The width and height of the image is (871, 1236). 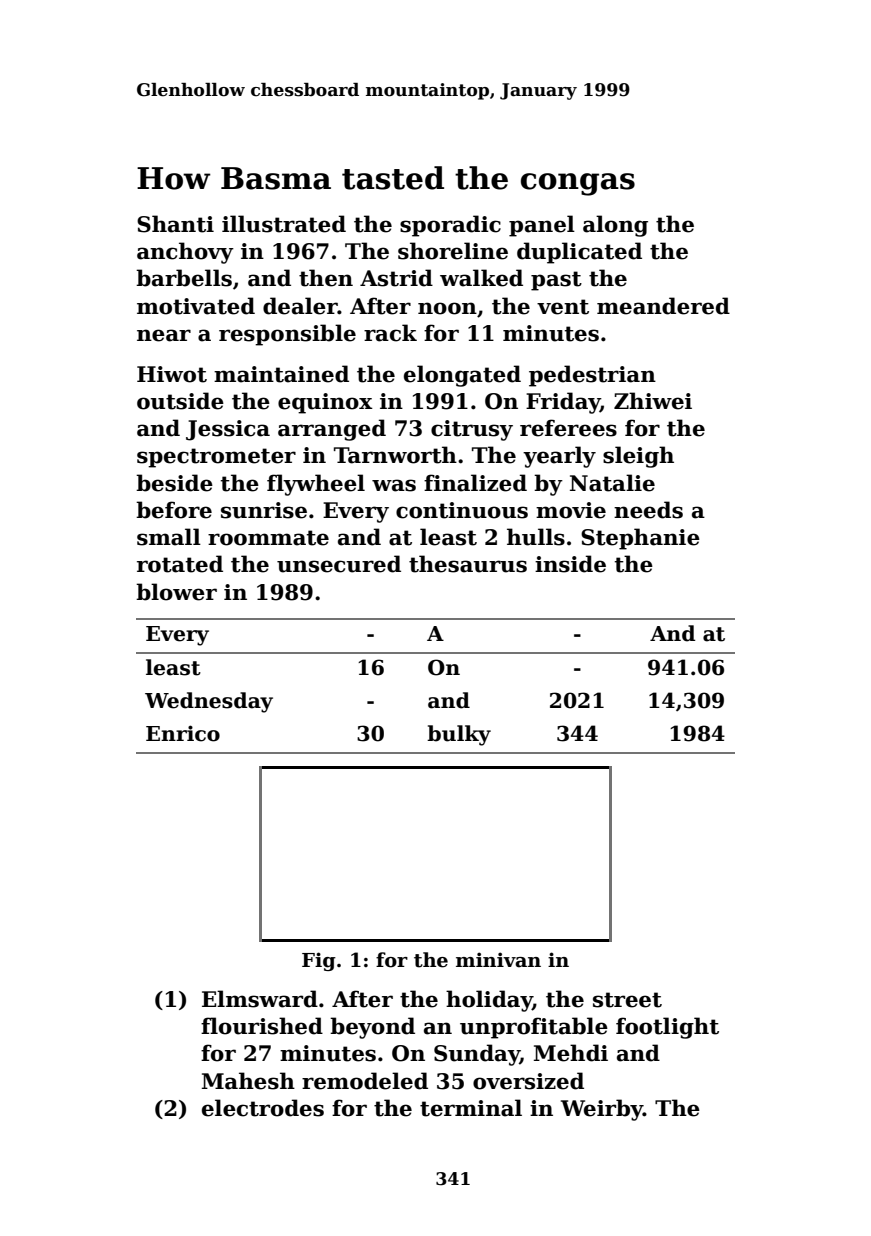 I want to click on remodeled, so click(x=365, y=1081).
